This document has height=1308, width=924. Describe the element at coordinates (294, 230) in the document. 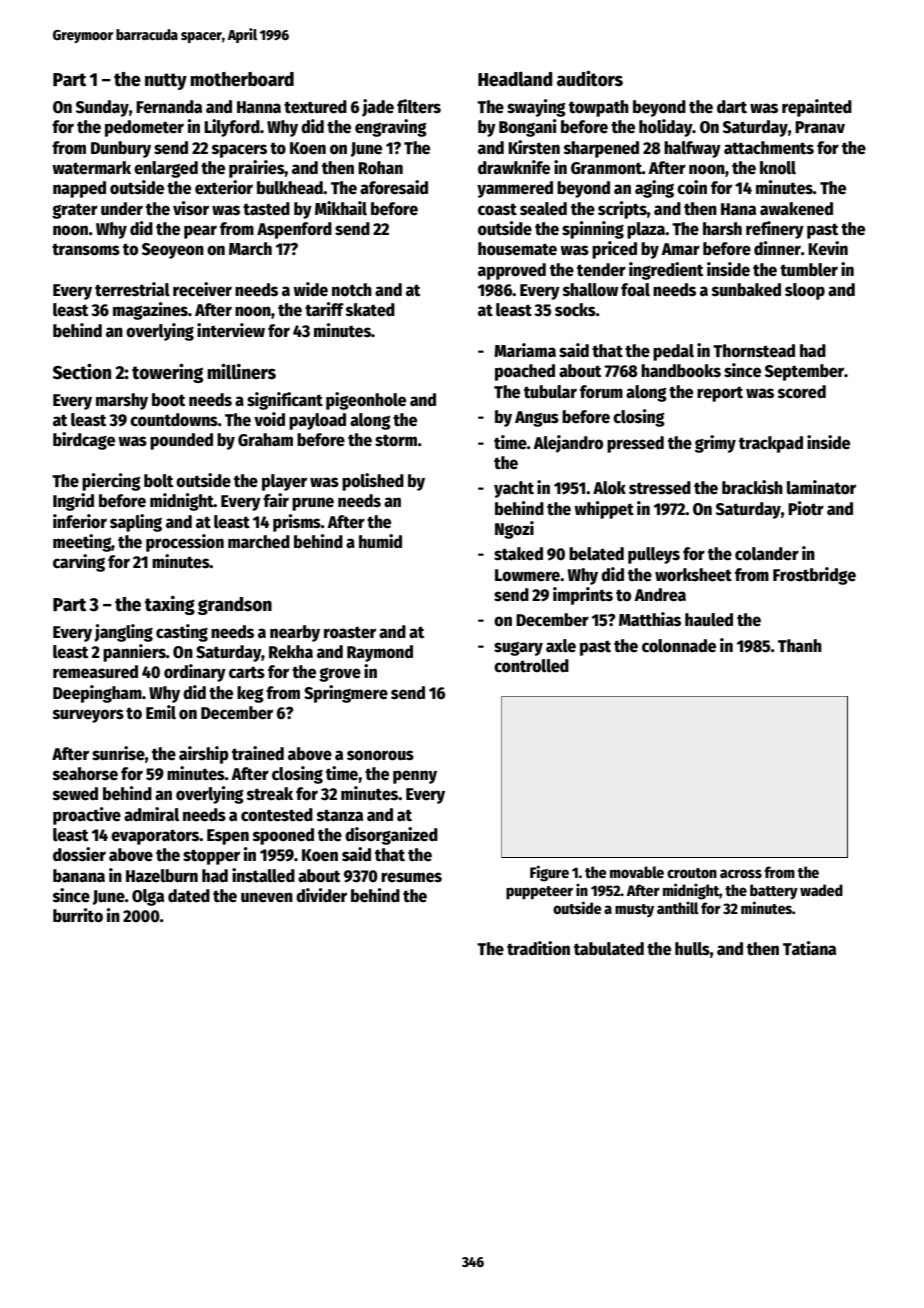

I see `Aspenford` at that location.
